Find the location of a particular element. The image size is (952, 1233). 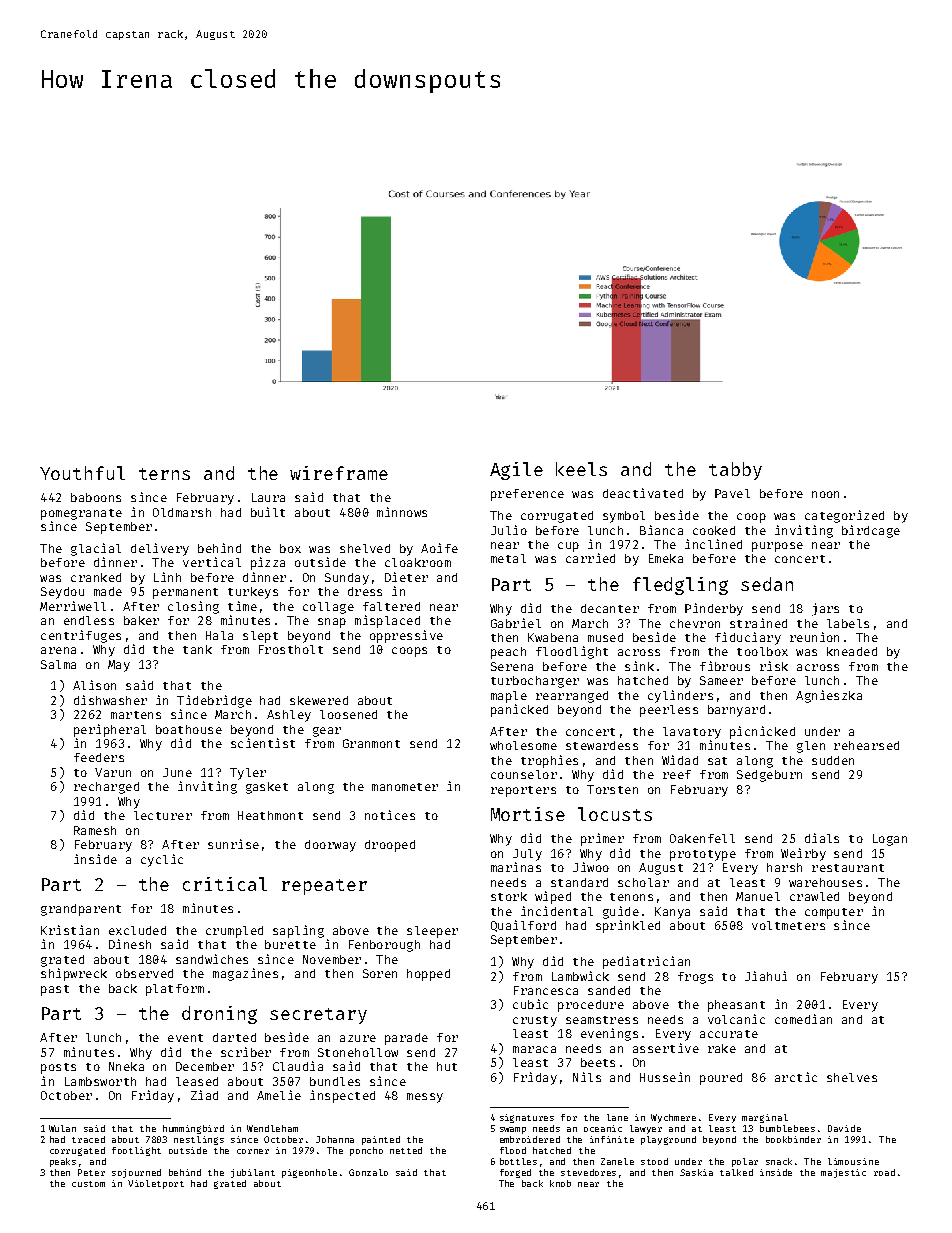

Jiahui is located at coordinates (766, 976).
